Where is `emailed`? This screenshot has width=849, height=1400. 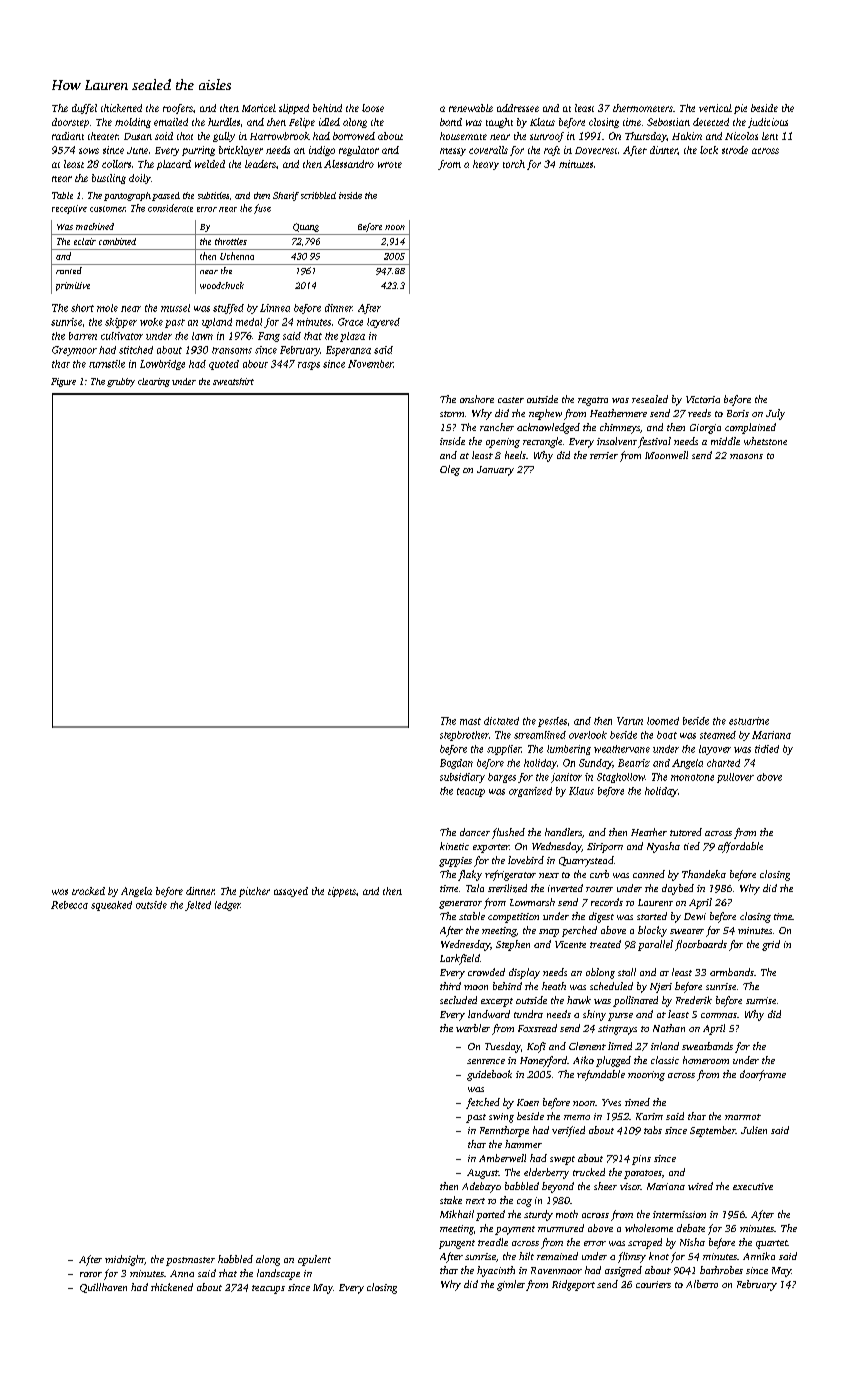 emailed is located at coordinates (171, 122).
